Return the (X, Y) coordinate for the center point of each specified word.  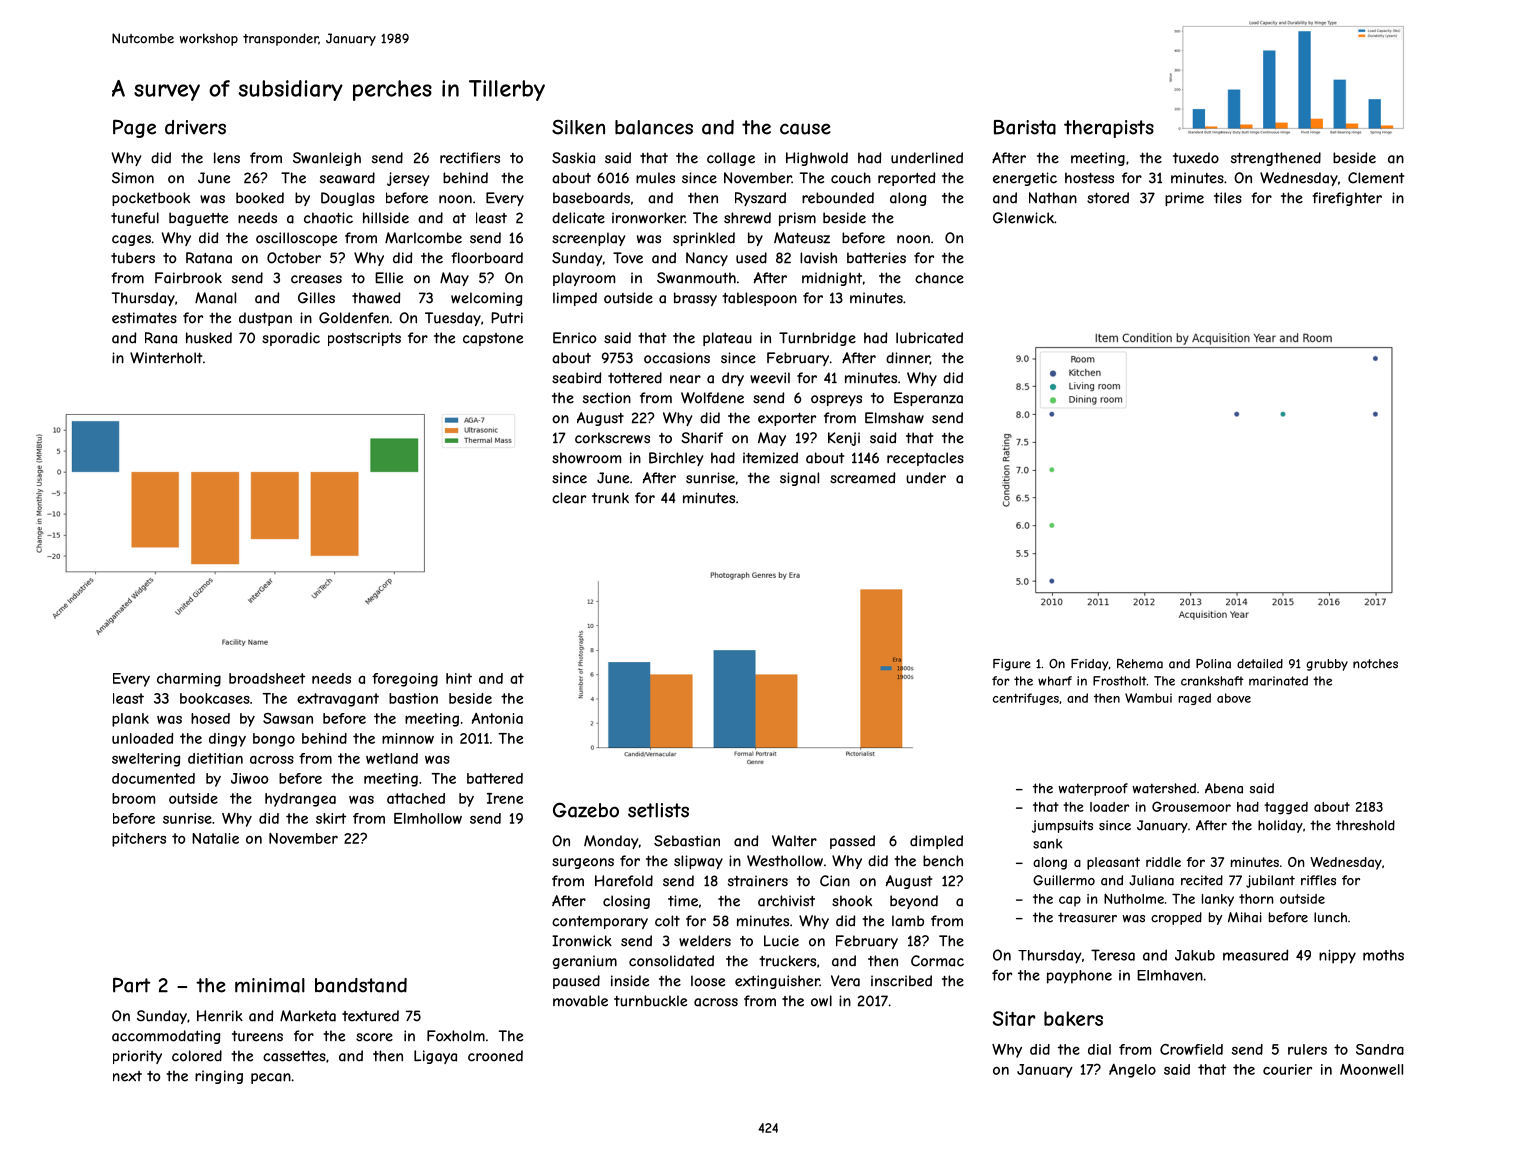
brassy (695, 299)
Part (131, 985)
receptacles (925, 459)
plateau (727, 339)
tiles (1228, 198)
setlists (658, 810)
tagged (1286, 808)
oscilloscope (296, 239)
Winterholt (166, 358)
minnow (408, 738)
